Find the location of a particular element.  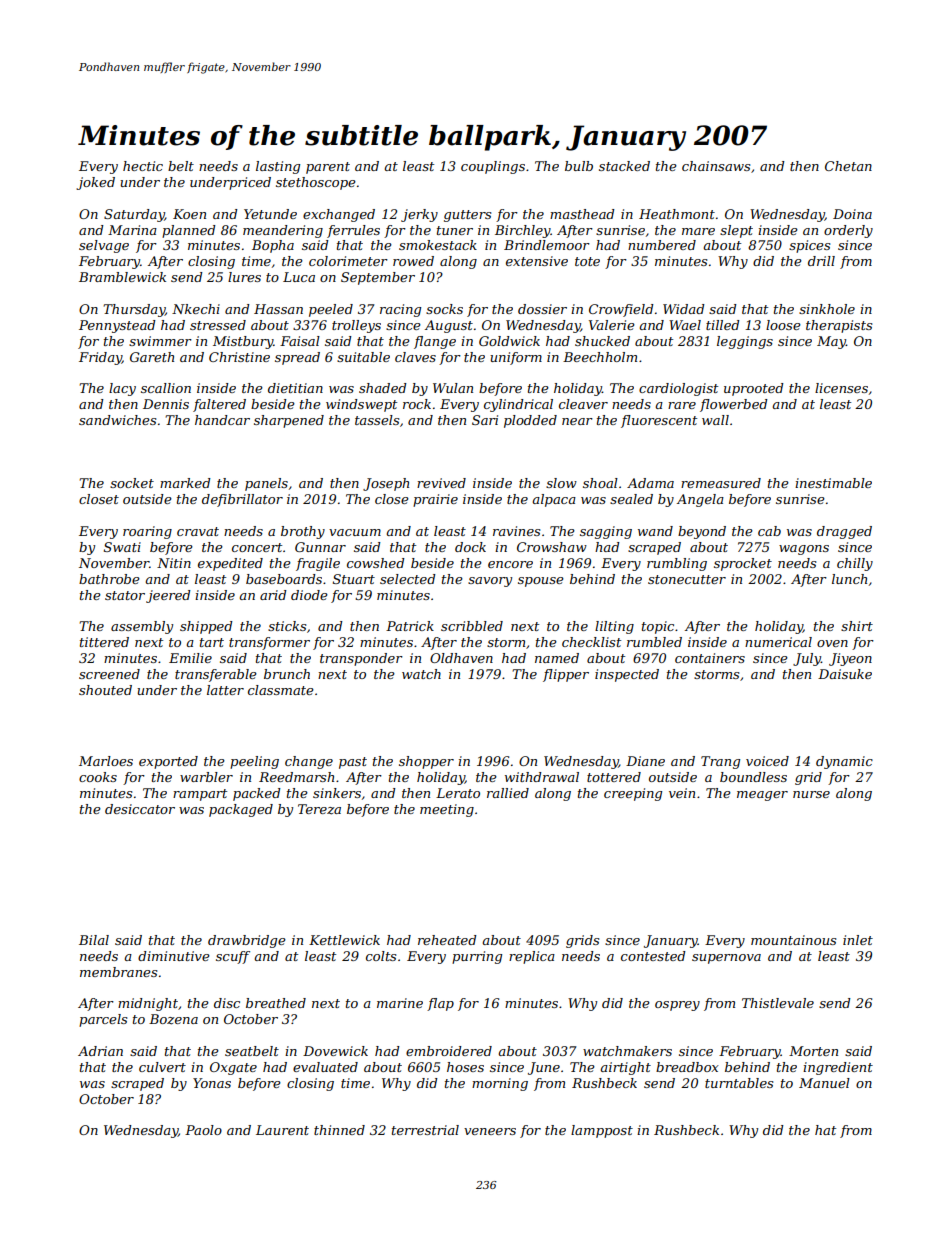

thinned is located at coordinates (339, 1130).
